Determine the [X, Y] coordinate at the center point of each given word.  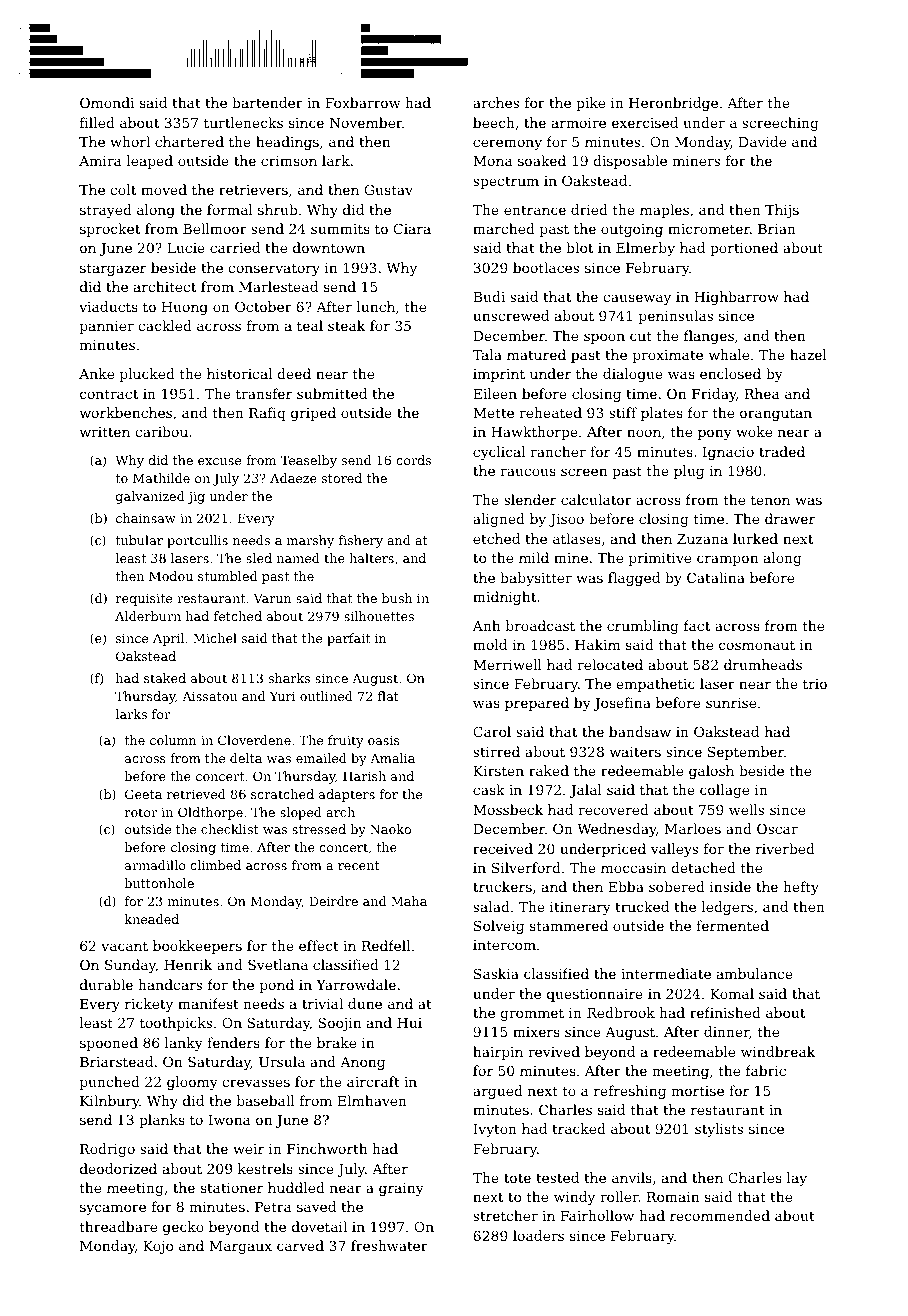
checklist [230, 829]
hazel [808, 354]
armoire [579, 123]
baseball [265, 1100]
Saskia [496, 973]
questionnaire [595, 995]
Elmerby [645, 249]
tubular [139, 540]
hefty [801, 888]
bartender [267, 102]
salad [491, 906]
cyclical [499, 453]
